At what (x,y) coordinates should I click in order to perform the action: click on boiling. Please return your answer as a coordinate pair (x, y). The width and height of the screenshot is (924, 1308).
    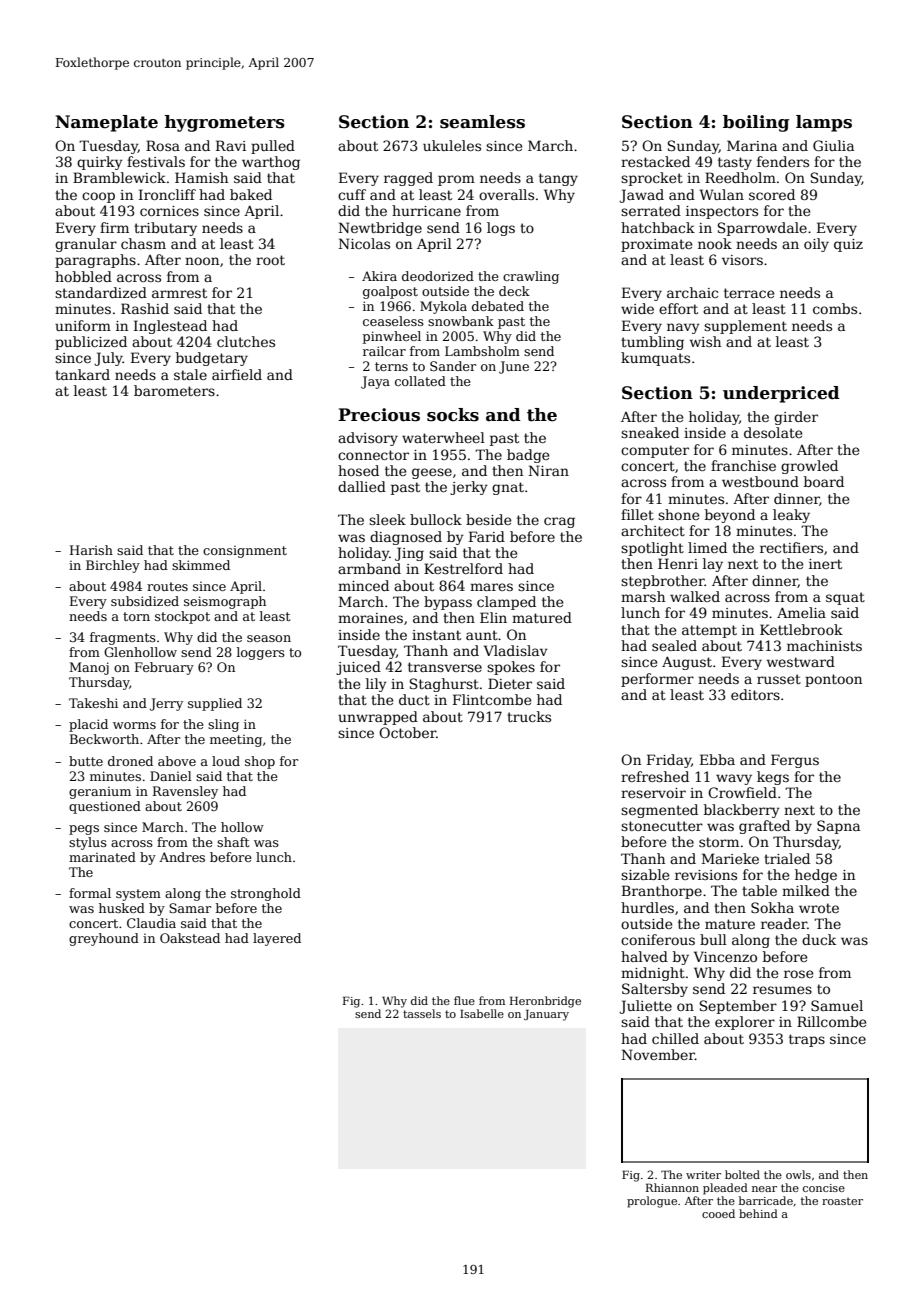
    Looking at the image, I should click on (756, 123).
